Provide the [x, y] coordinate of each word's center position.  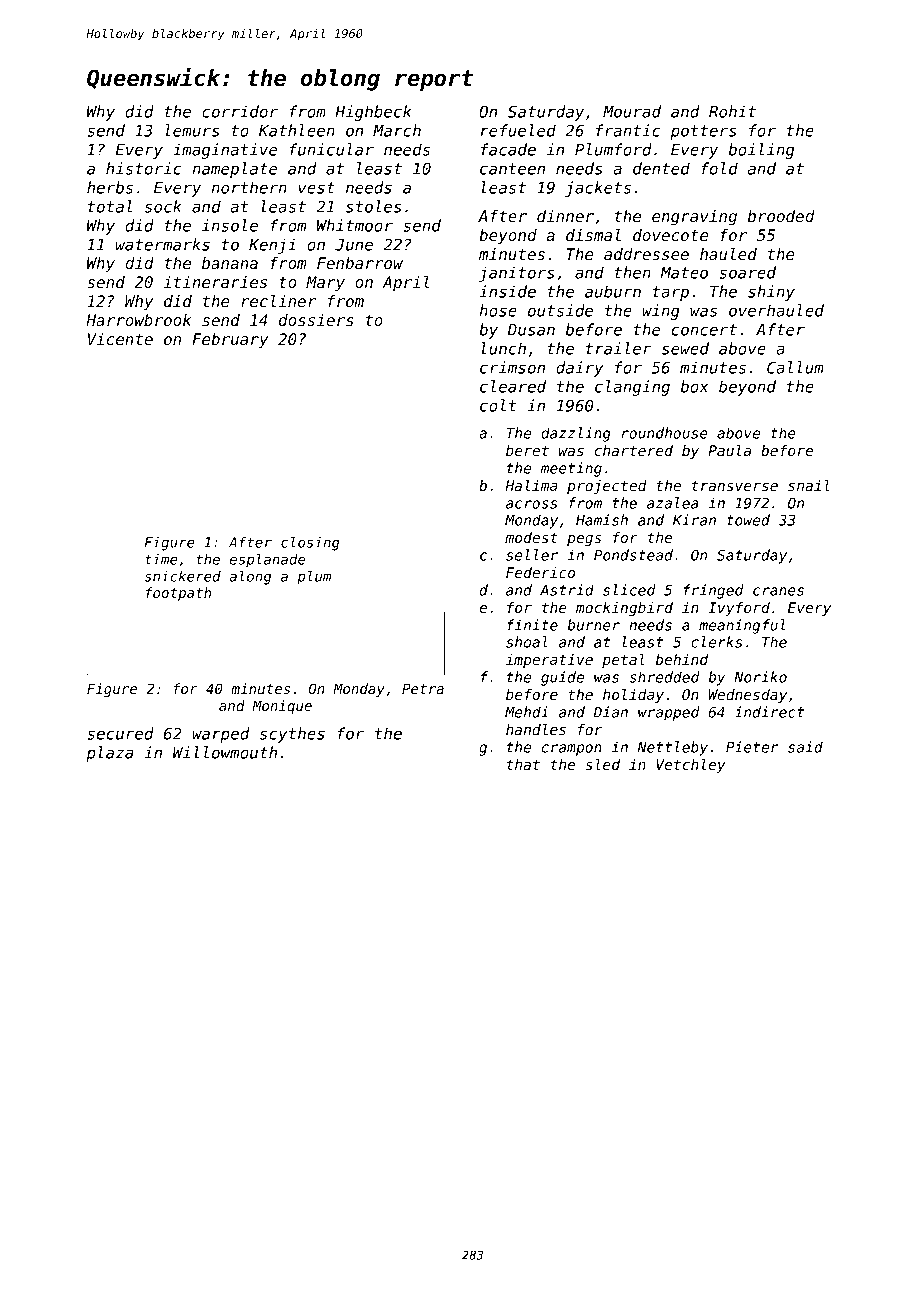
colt [498, 405]
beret [527, 450]
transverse [735, 485]
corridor [240, 111]
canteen [512, 169]
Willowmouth [225, 752]
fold [719, 168]
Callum [795, 367]
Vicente [120, 339]
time [161, 559]
